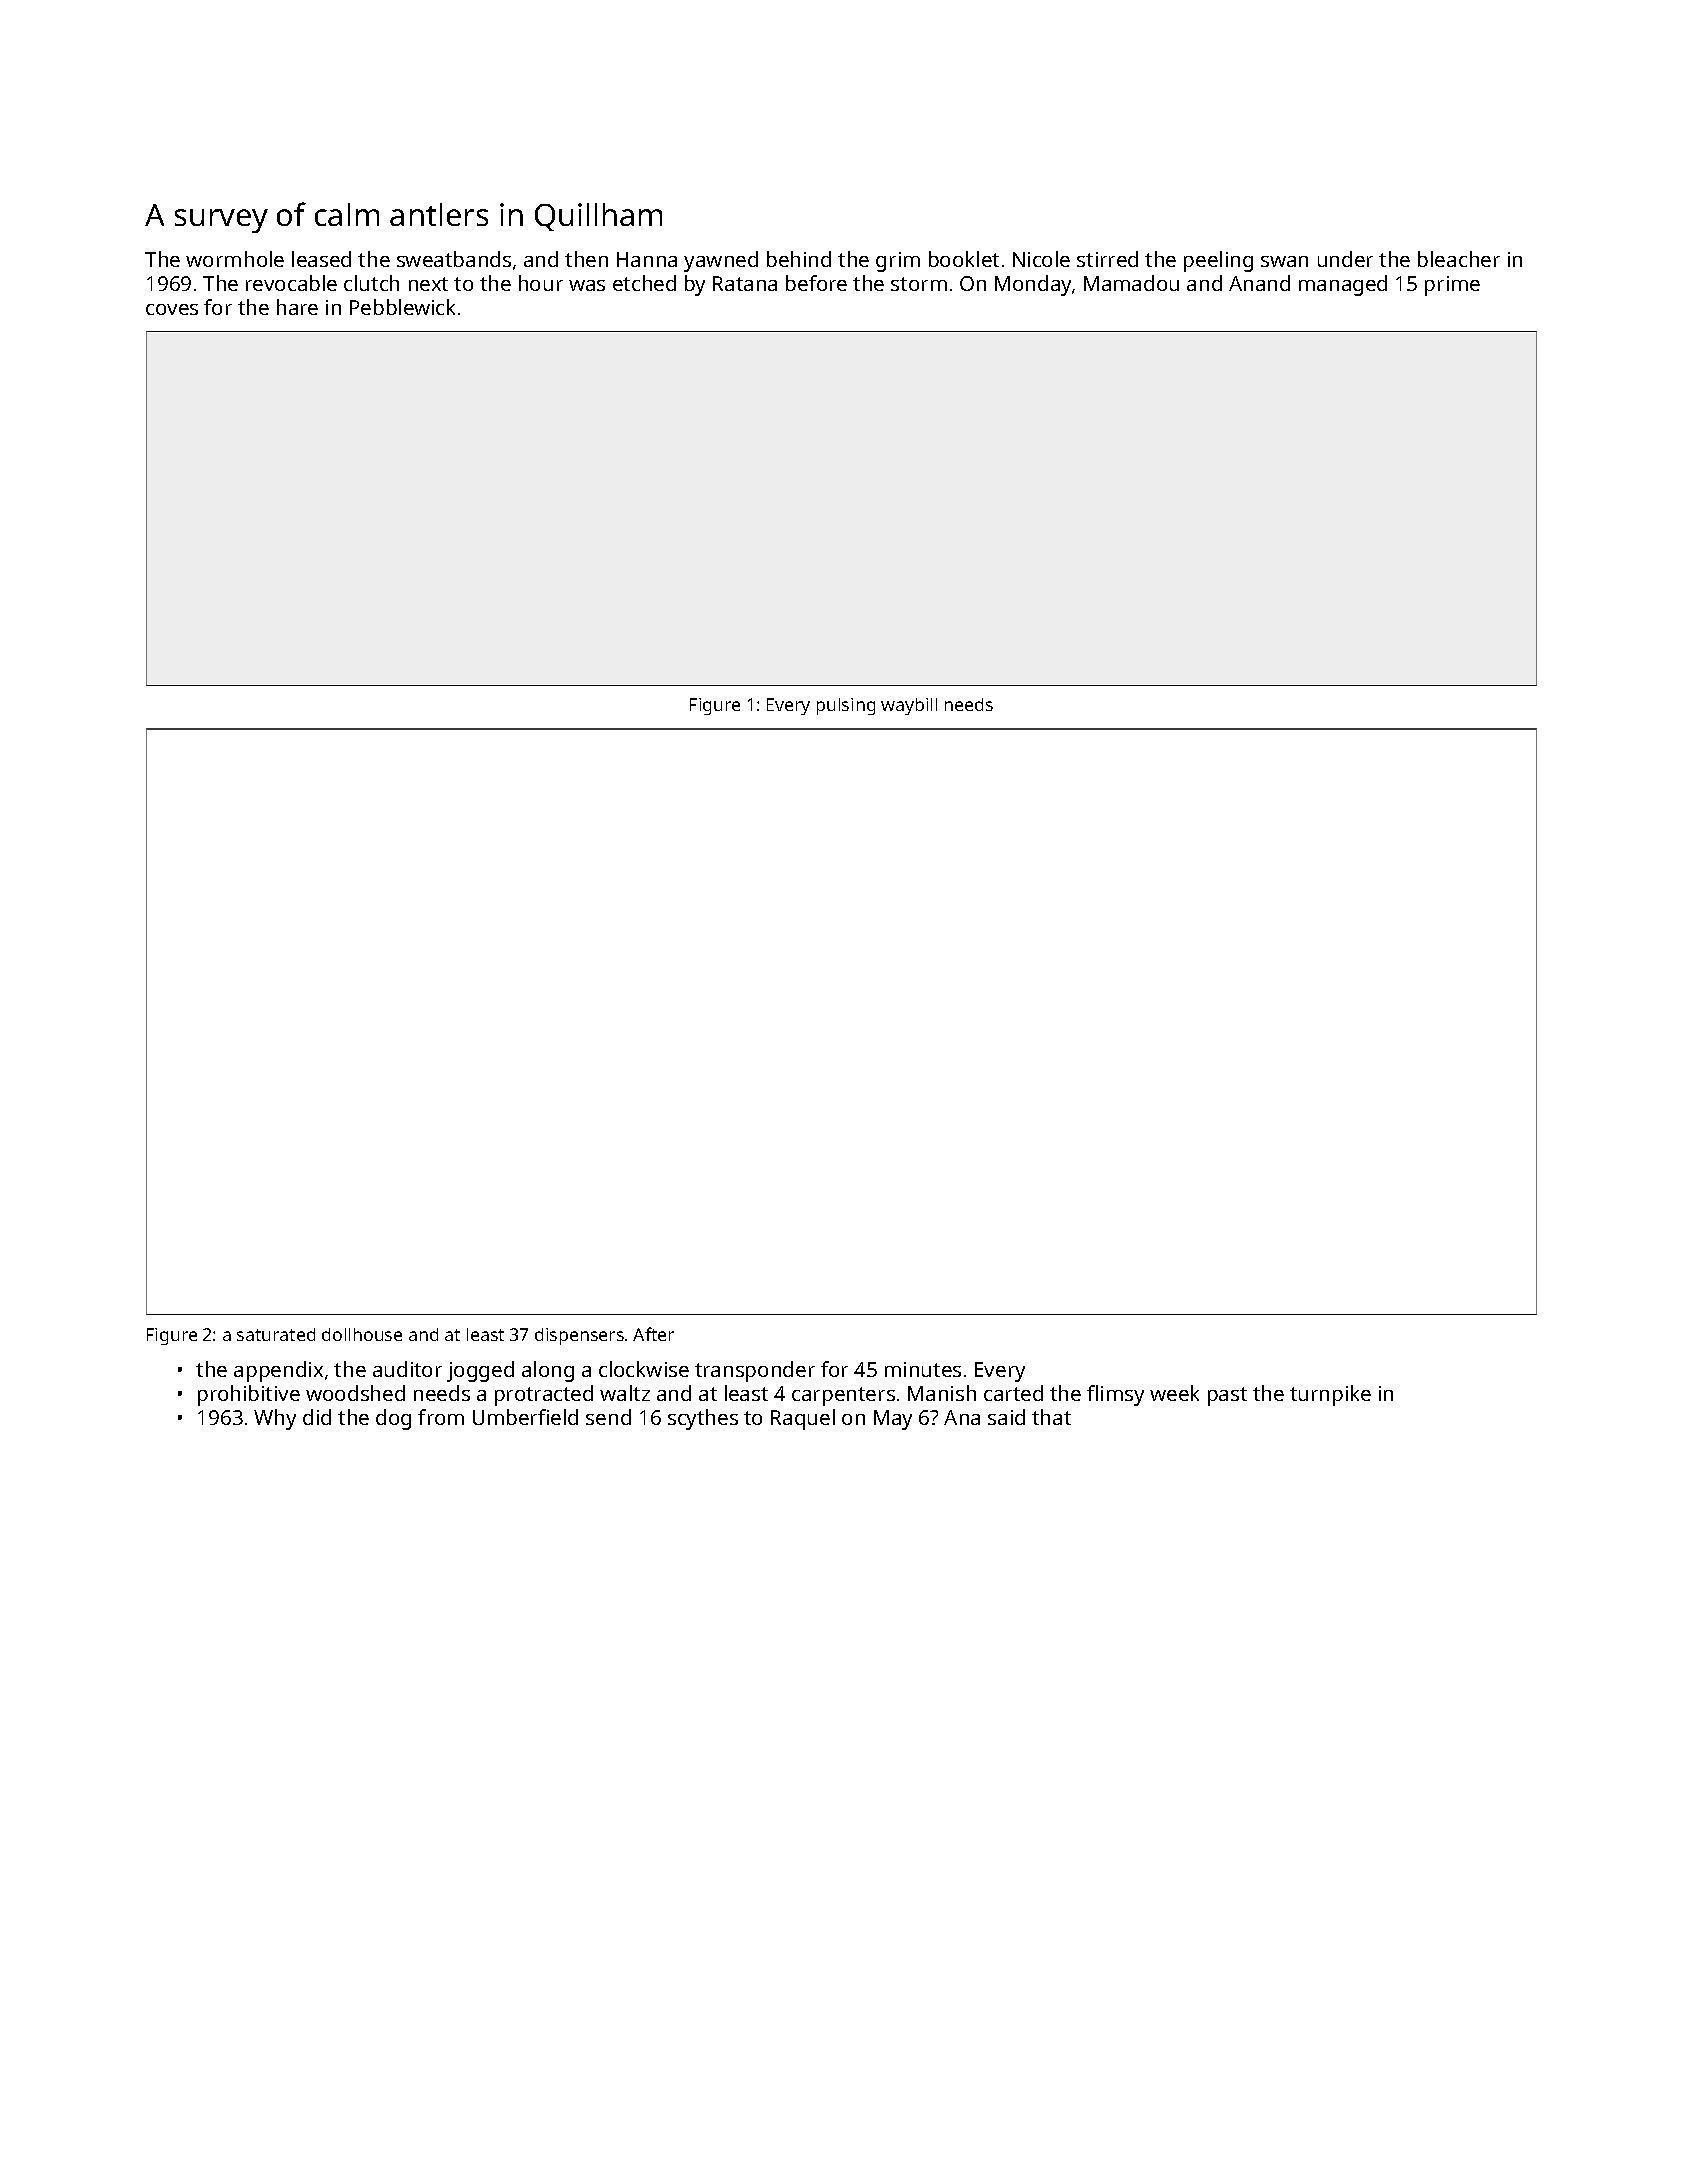 The height and width of the document is (2178, 1683). I want to click on saturated, so click(276, 1334).
